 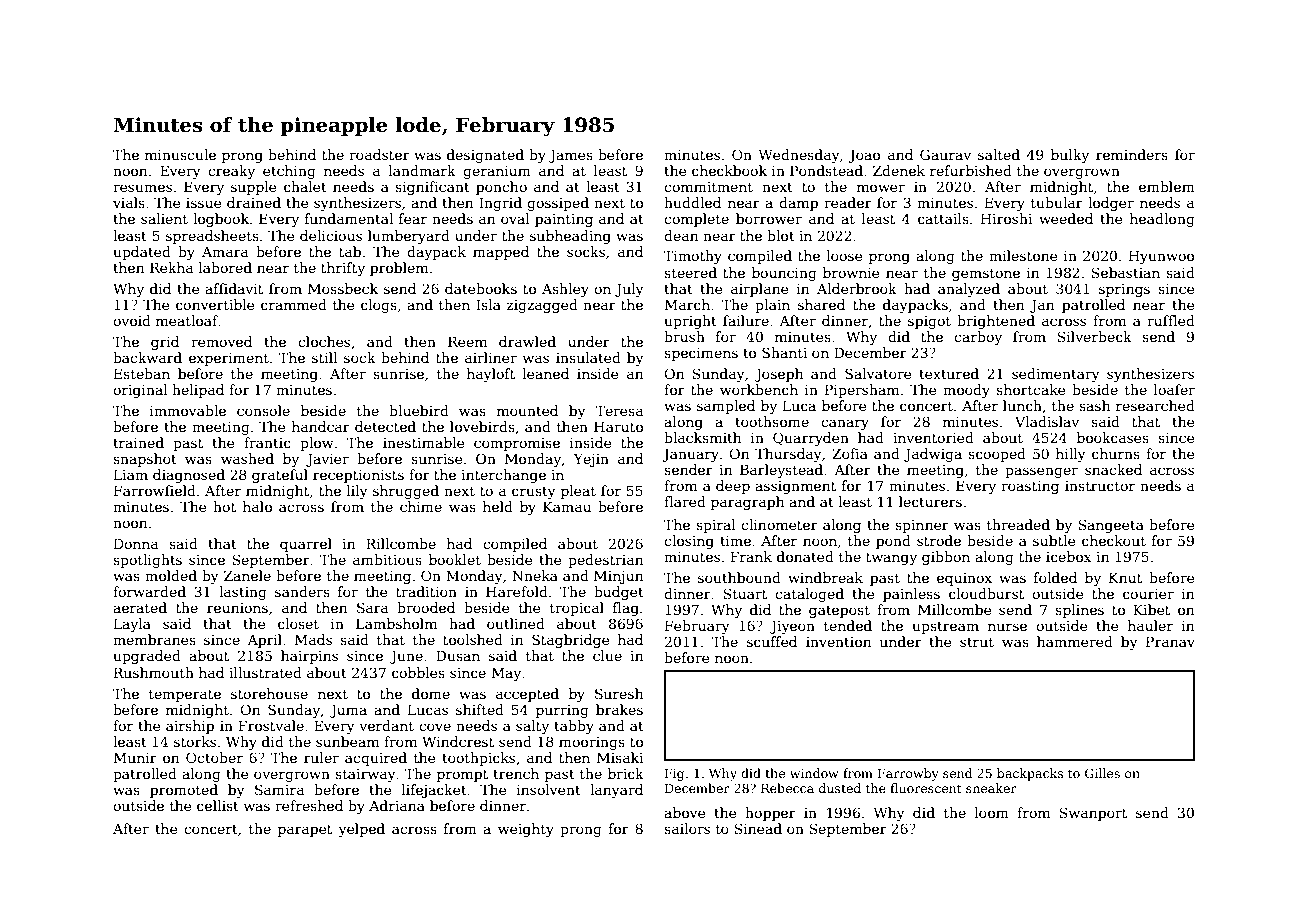 What do you see at coordinates (999, 154) in the screenshot?
I see `salted` at bounding box center [999, 154].
